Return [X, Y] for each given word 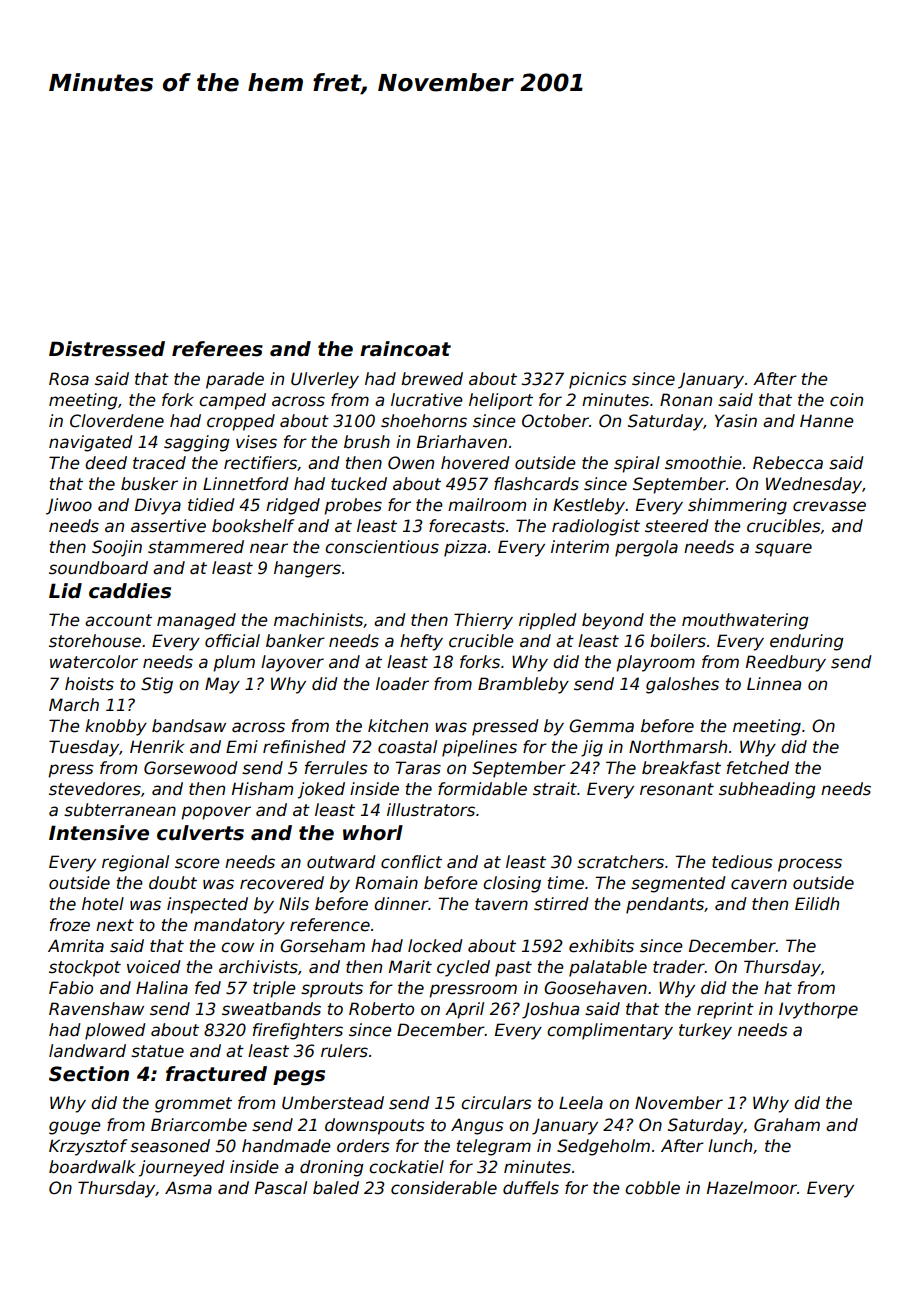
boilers [678, 641]
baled [336, 1188]
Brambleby [523, 685]
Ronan [686, 400]
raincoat [405, 349]
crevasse [829, 506]
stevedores [95, 789]
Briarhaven [462, 442]
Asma [188, 1188]
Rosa [69, 379]
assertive [168, 526]
